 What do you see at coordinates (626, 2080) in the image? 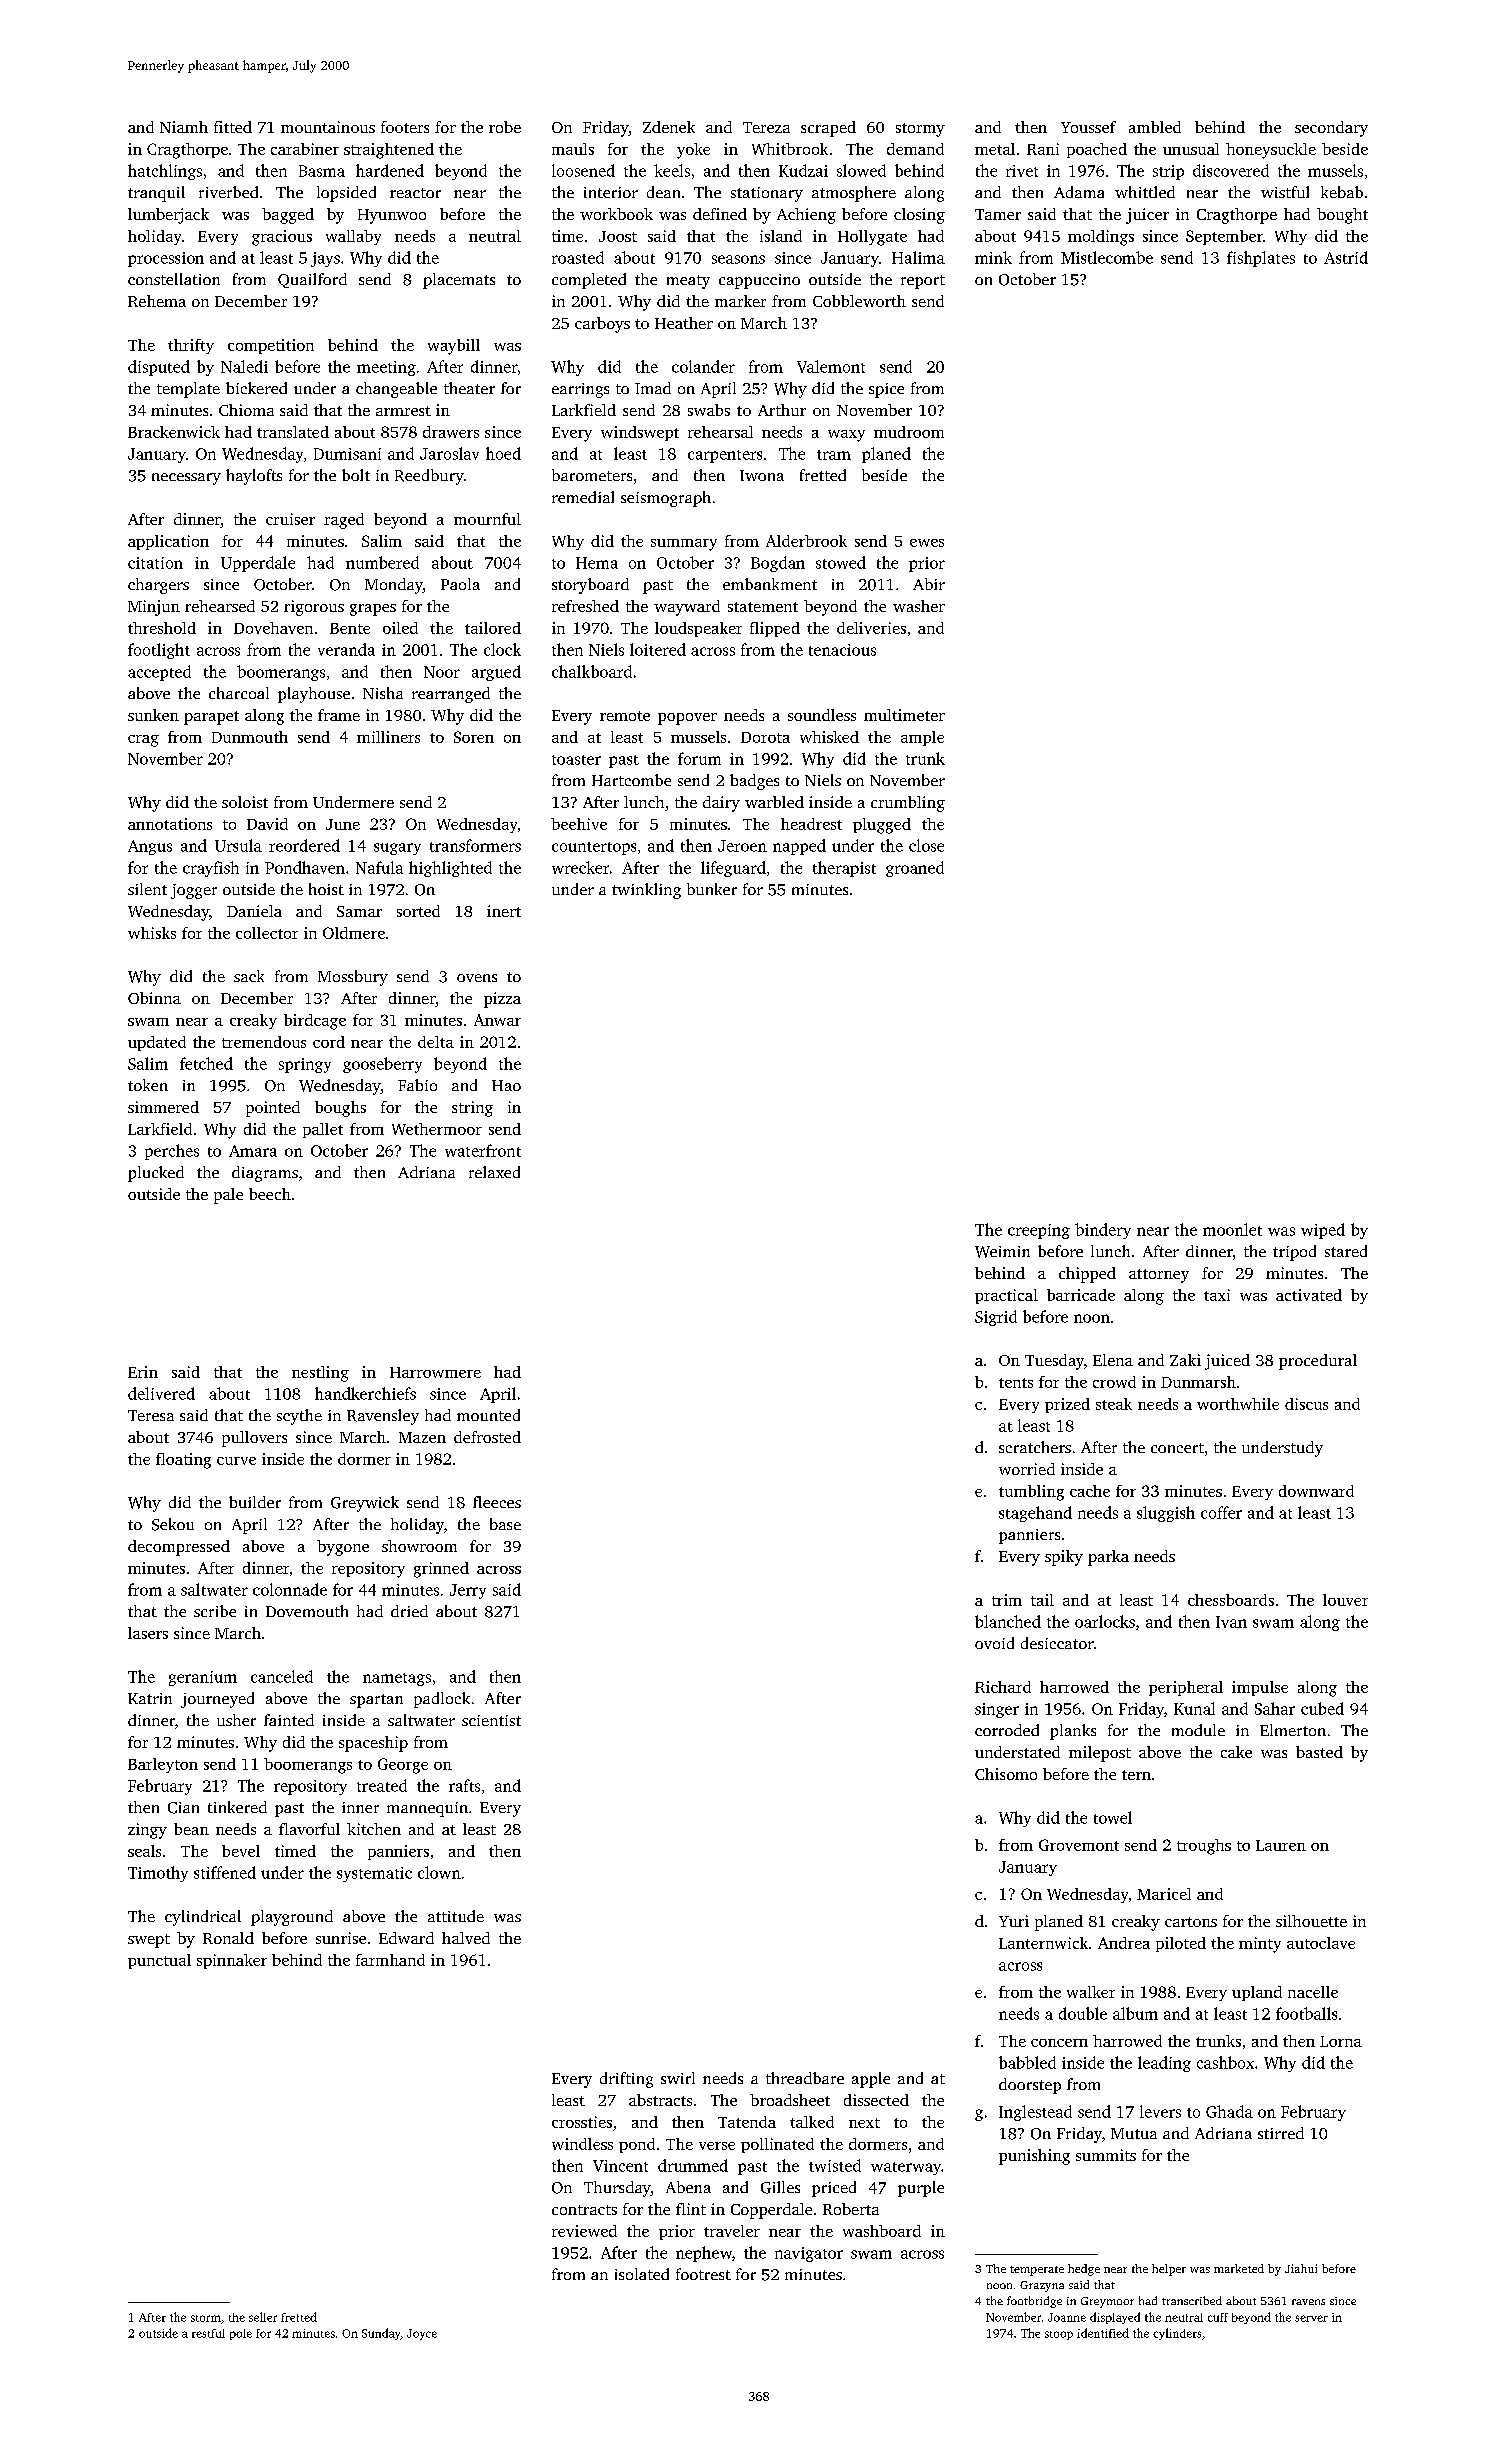
I see `drifting` at bounding box center [626, 2080].
